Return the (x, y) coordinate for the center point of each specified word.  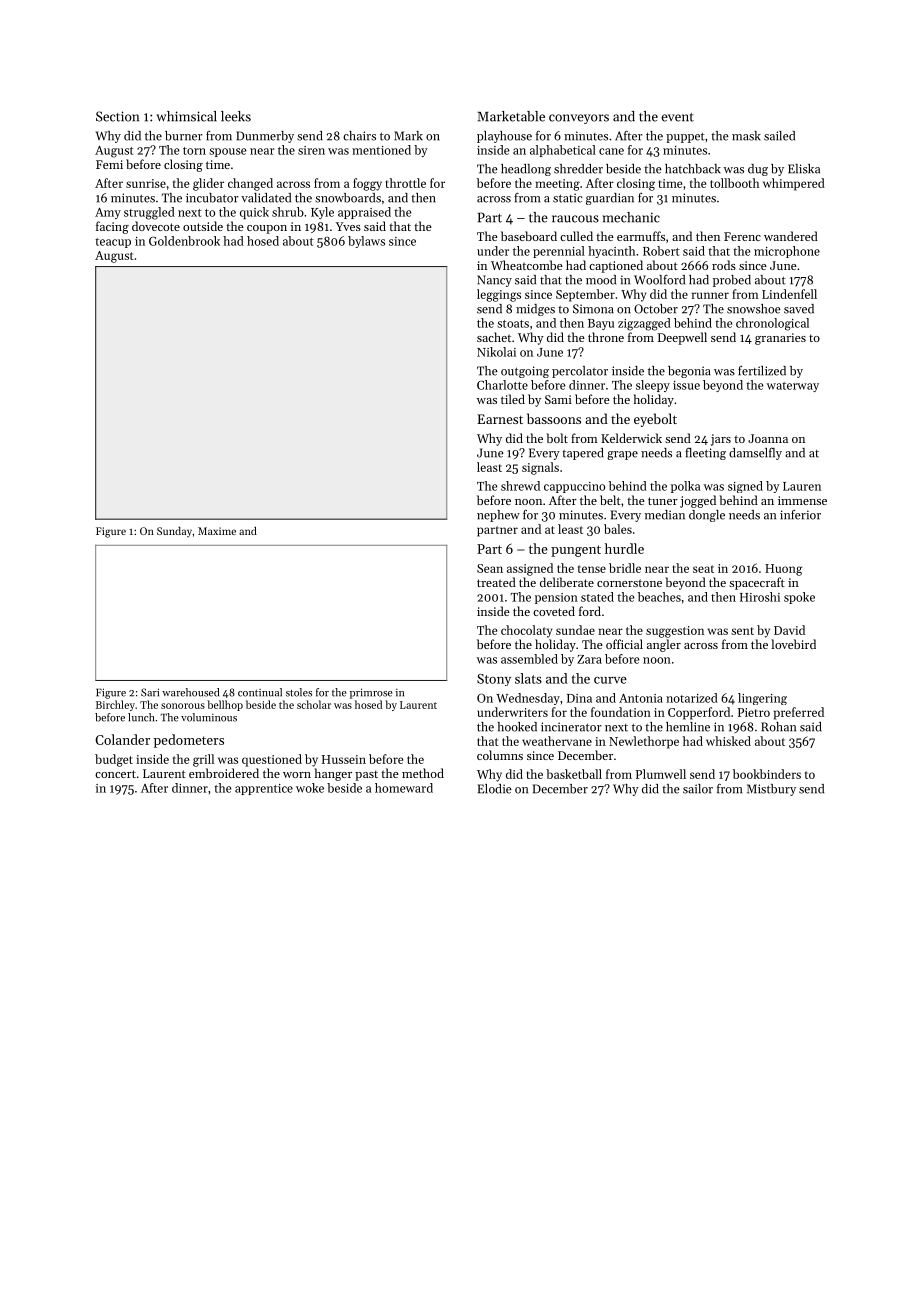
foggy (367, 184)
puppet (685, 137)
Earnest (500, 419)
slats (528, 678)
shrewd (520, 486)
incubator (212, 198)
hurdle (624, 548)
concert (115, 774)
